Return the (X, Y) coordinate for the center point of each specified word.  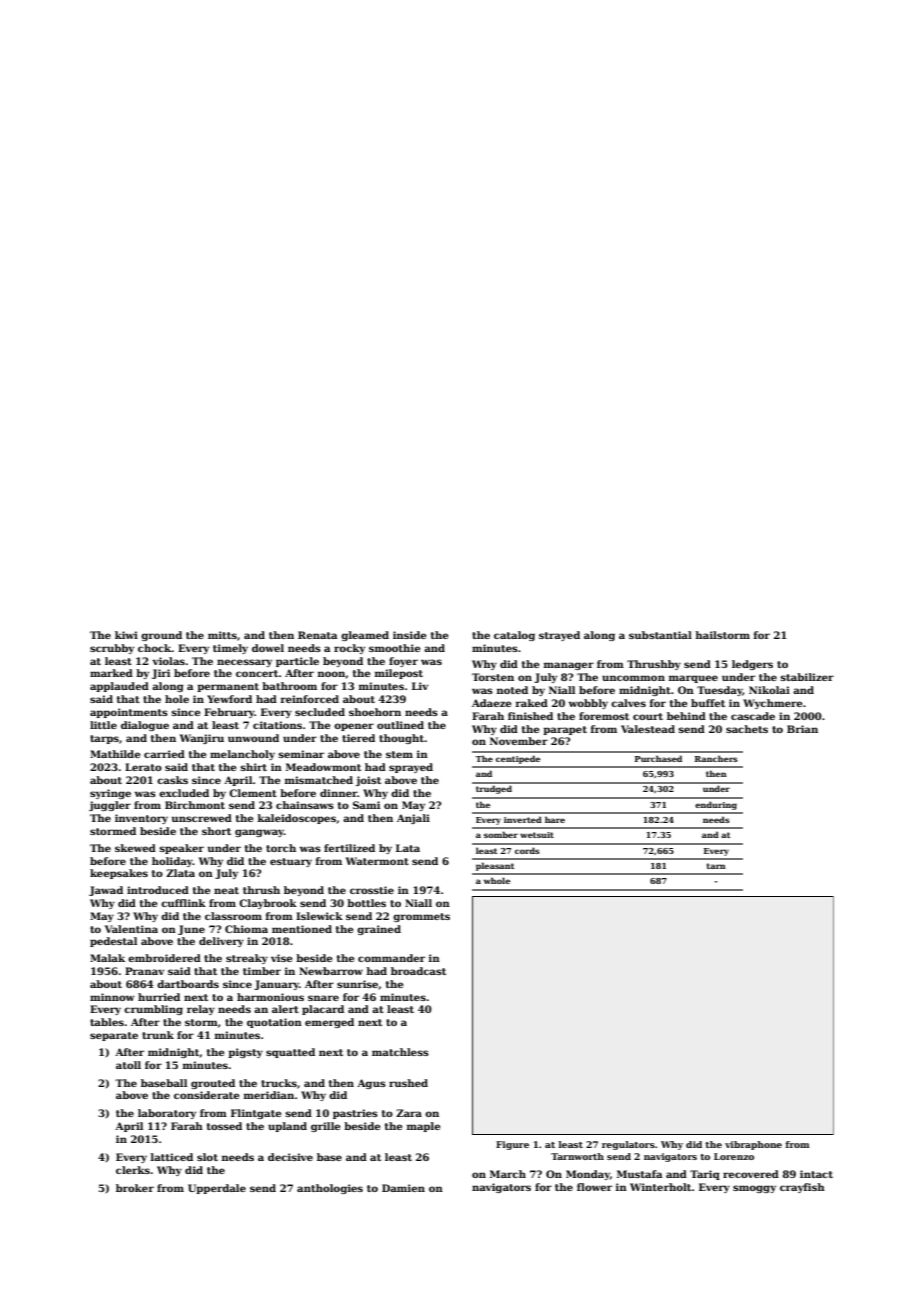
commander (391, 958)
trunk (158, 1035)
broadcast (418, 971)
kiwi (126, 635)
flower (594, 1187)
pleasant (495, 866)
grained (379, 930)
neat (226, 890)
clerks (133, 1170)
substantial (660, 635)
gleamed (365, 636)
